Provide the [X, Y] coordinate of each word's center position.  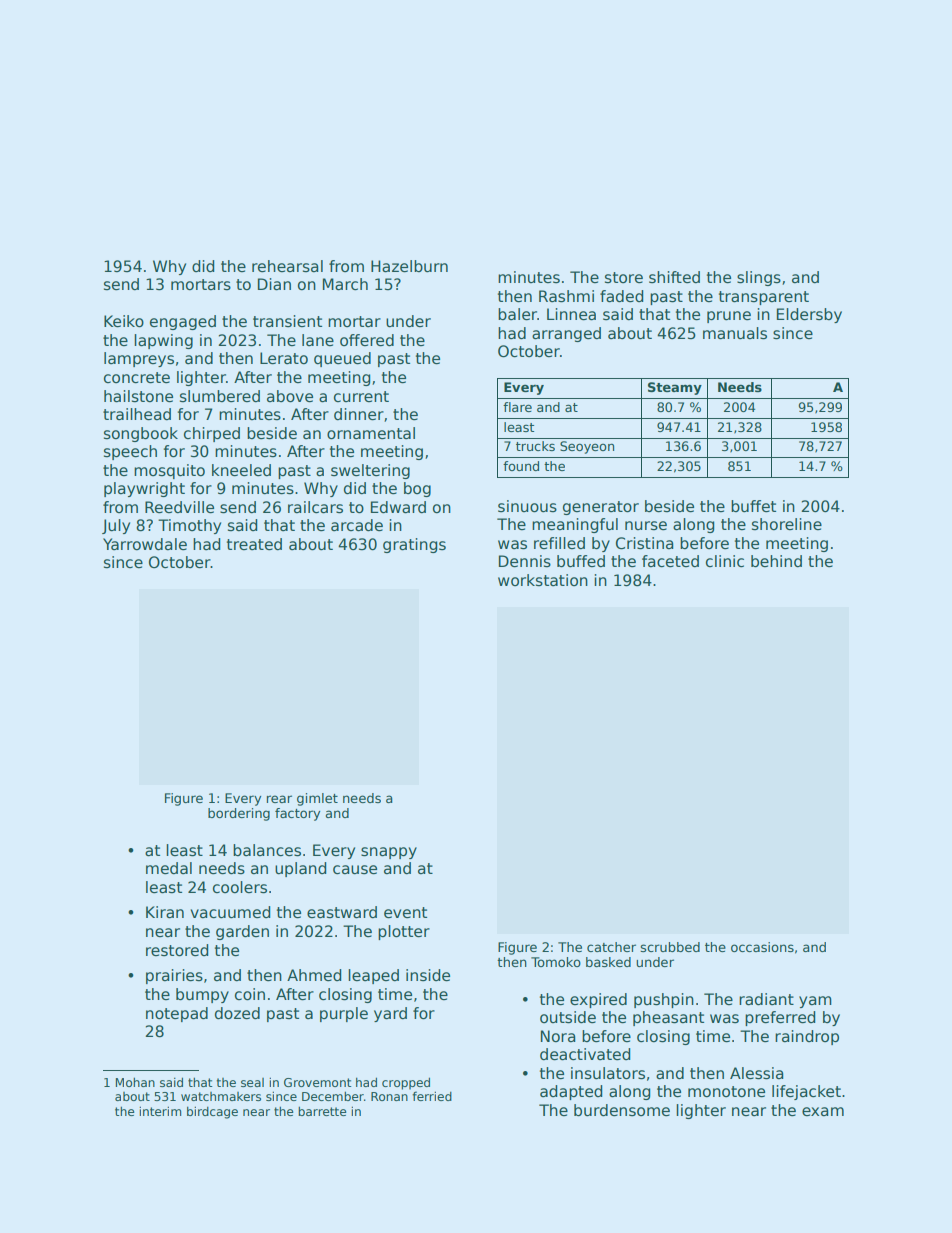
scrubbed [670, 947]
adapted [571, 1092]
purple [344, 1014]
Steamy [675, 388]
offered [367, 340]
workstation [543, 580]
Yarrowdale [145, 544]
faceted [670, 561]
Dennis [525, 561]
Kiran [165, 912]
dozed [237, 1013]
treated [254, 544]
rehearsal [287, 266]
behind [776, 561]
